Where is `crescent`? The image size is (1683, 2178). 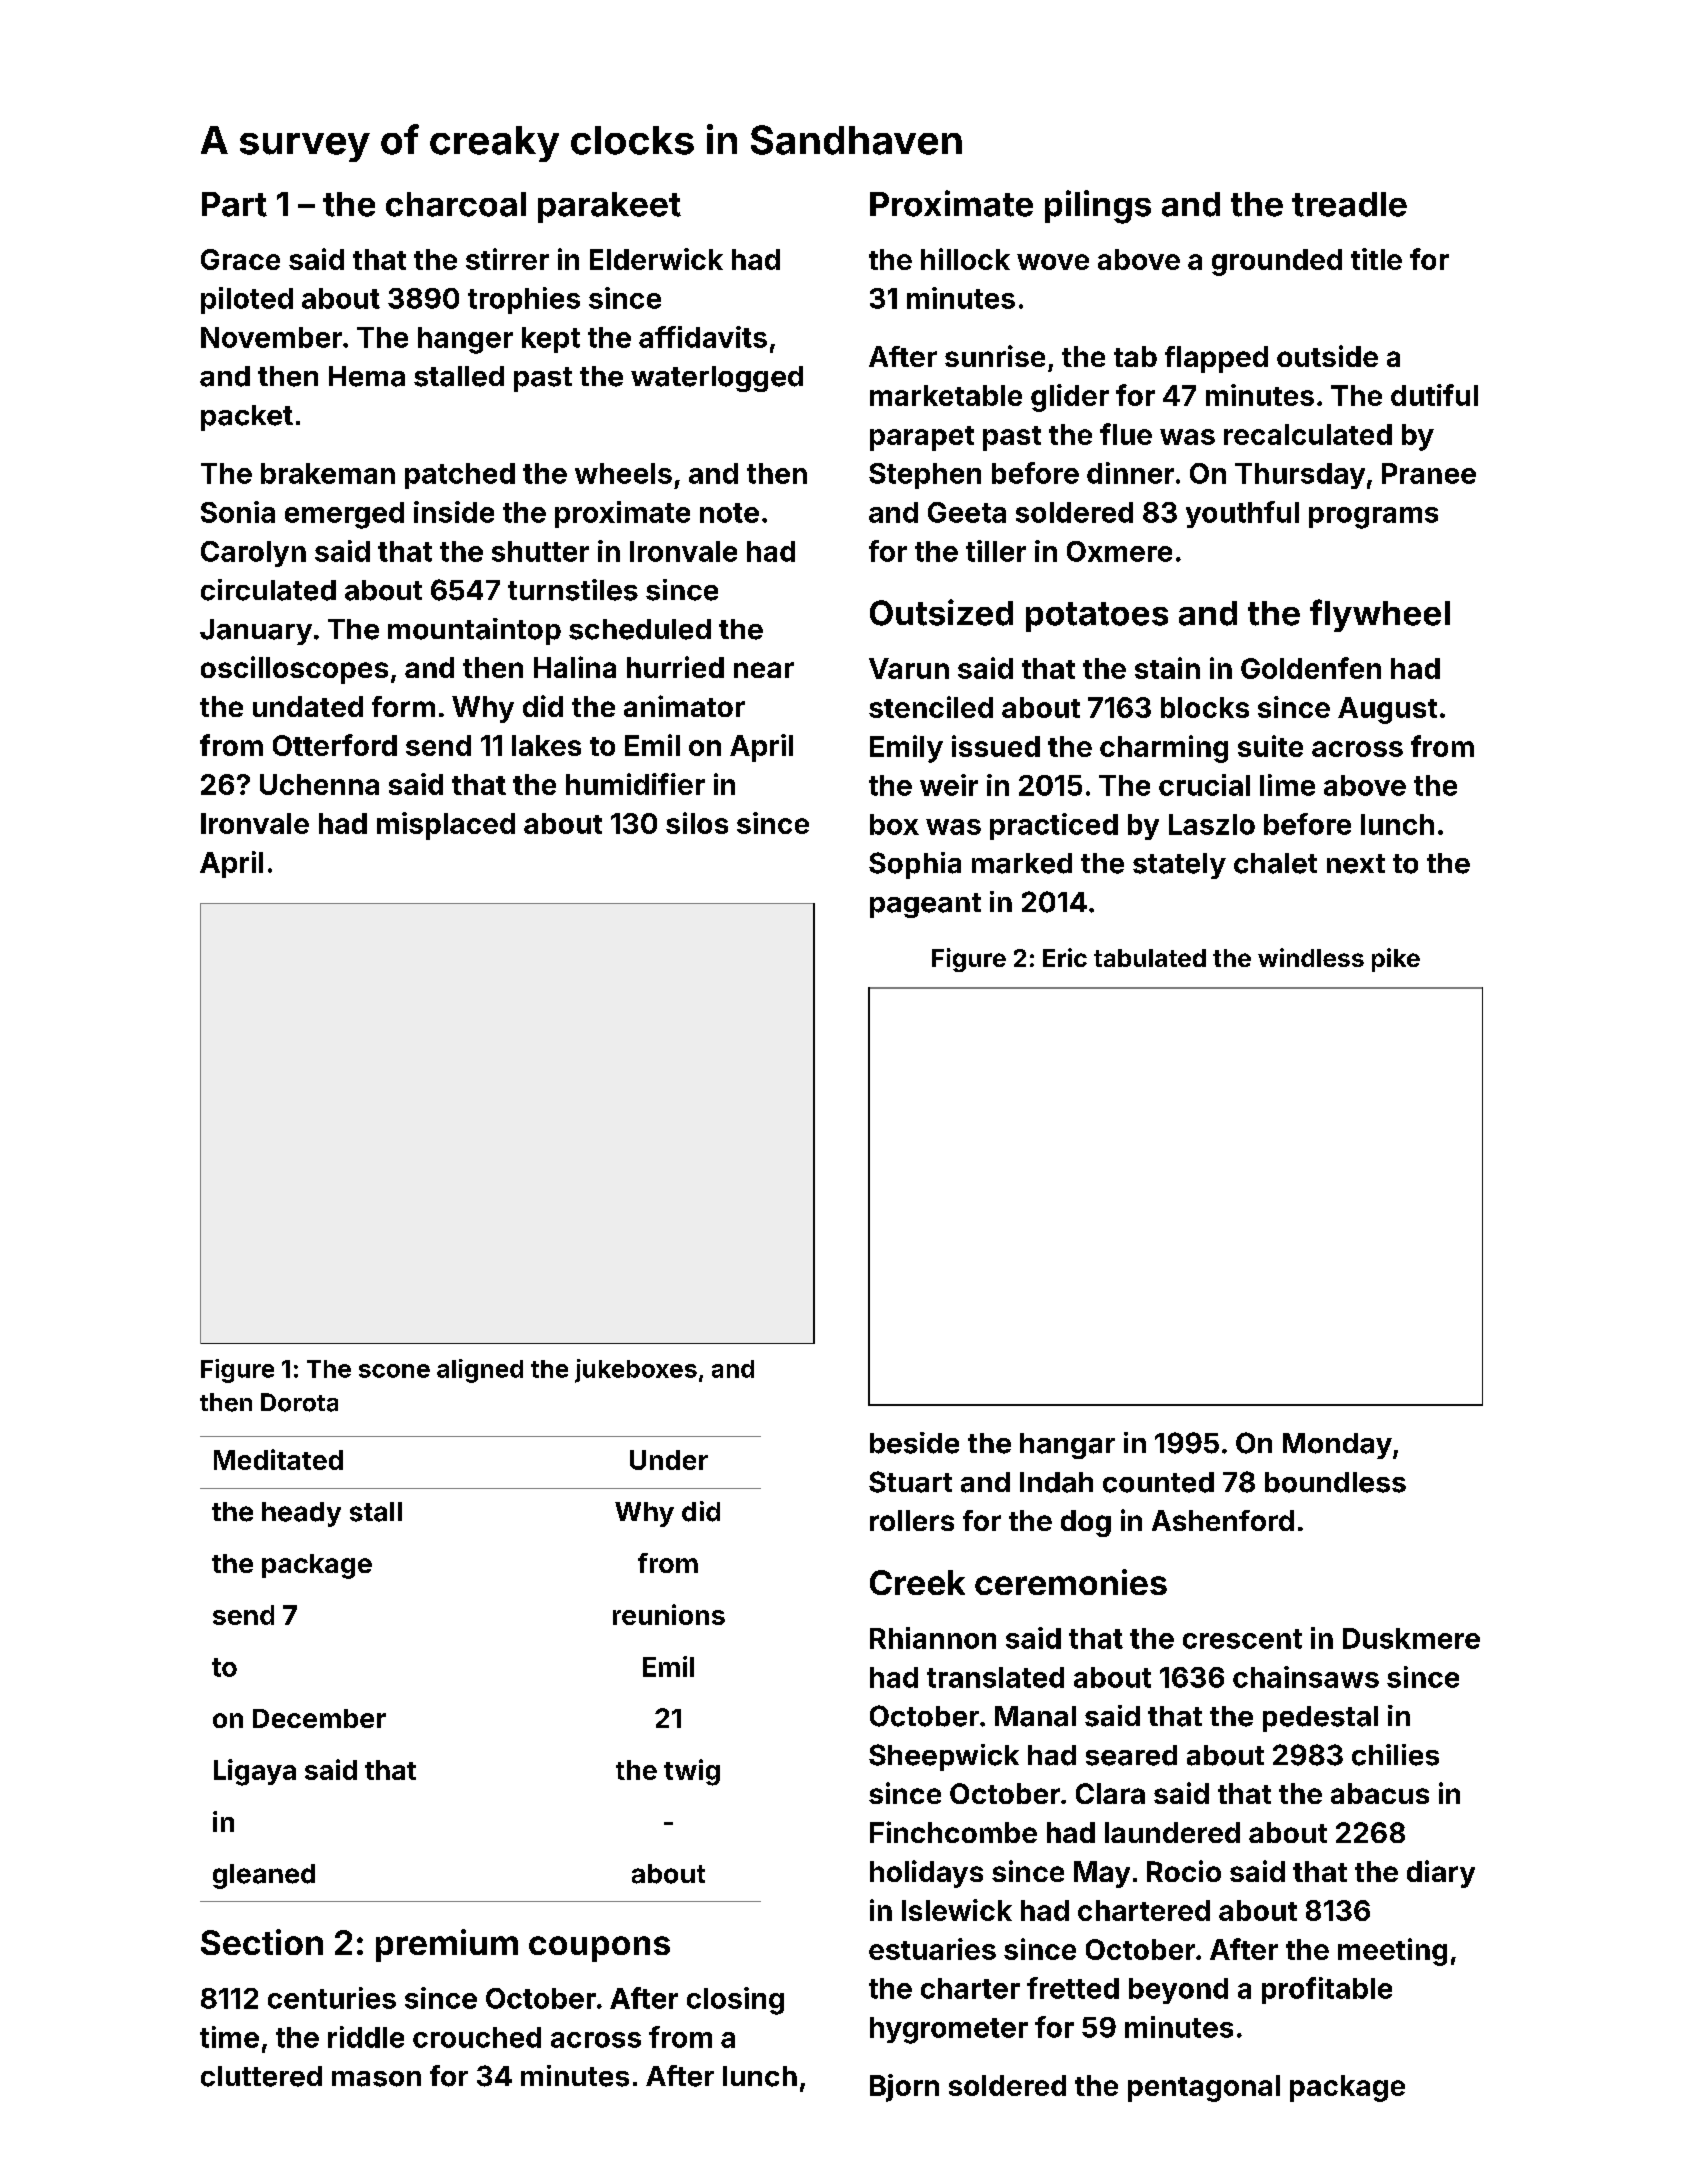 crescent is located at coordinates (1242, 1639).
